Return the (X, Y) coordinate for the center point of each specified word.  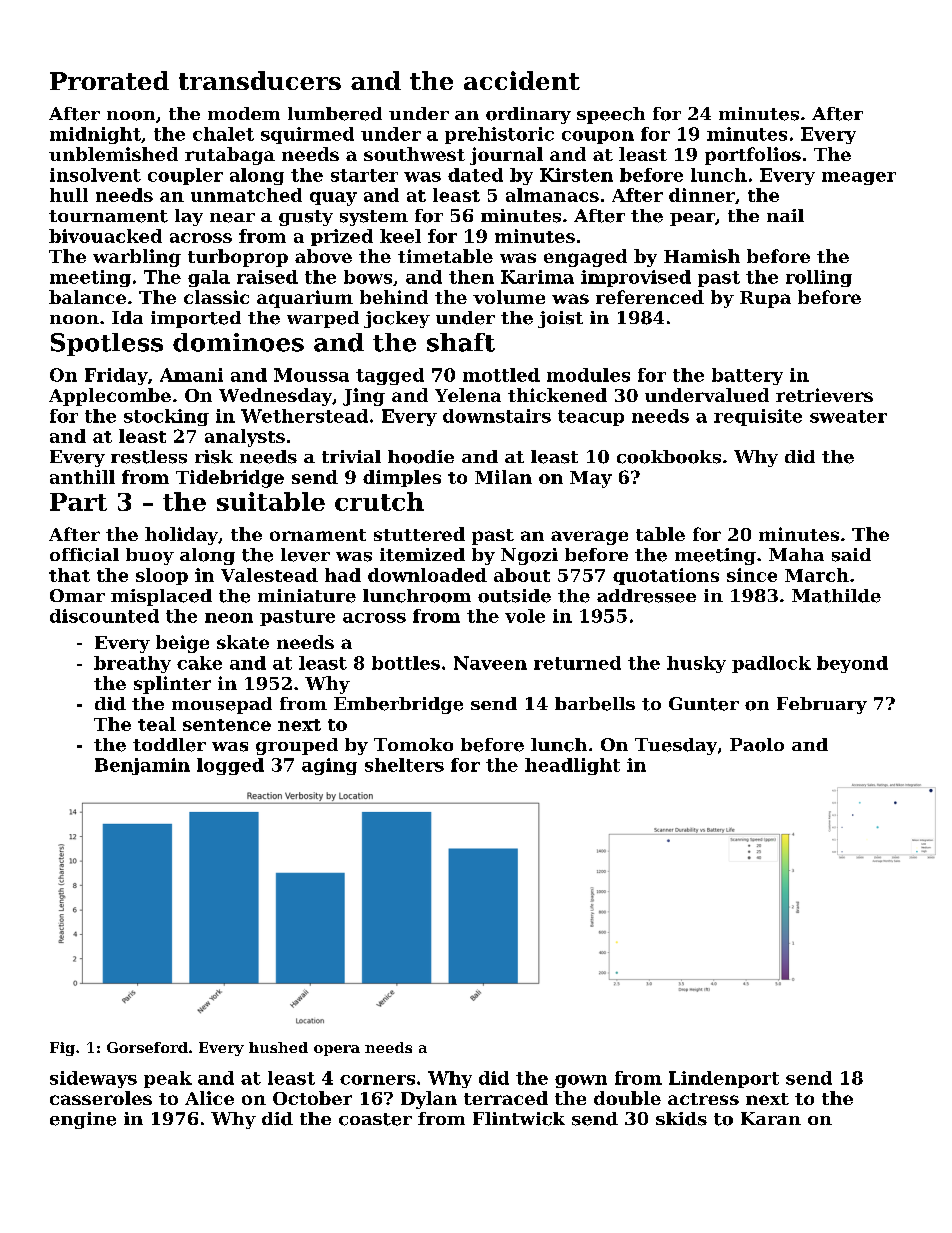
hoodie (421, 457)
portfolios (753, 156)
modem (244, 113)
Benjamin (142, 766)
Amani (191, 375)
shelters (404, 765)
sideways (93, 1079)
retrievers (824, 395)
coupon (598, 137)
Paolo (757, 745)
